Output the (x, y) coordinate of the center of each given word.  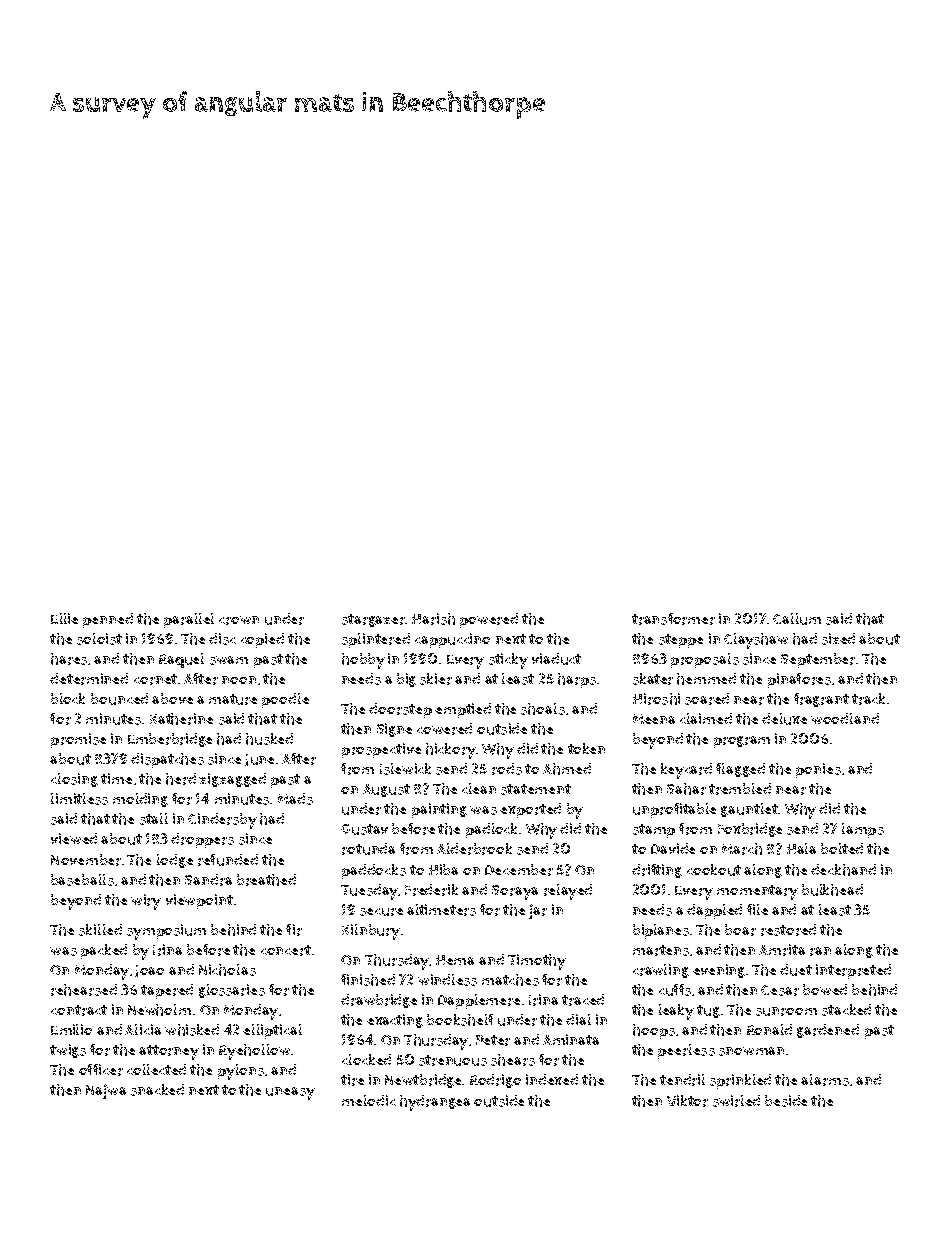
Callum (797, 619)
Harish (433, 619)
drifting (657, 871)
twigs (68, 1051)
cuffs (675, 990)
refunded (228, 860)
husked (269, 739)
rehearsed (84, 990)
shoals (543, 709)
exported (530, 810)
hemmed (706, 679)
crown (239, 620)
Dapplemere (479, 1001)
